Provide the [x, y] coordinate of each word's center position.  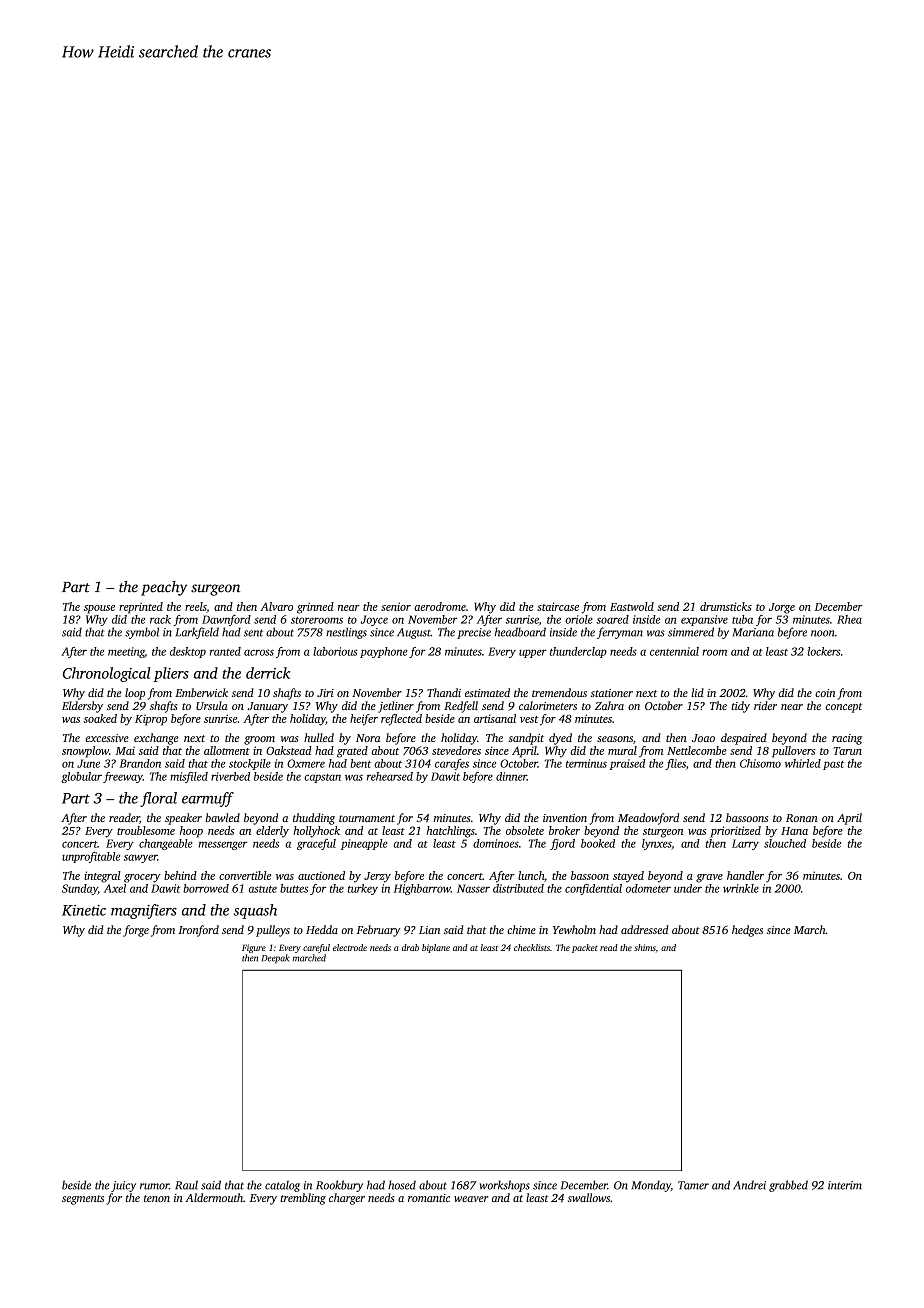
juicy [123, 1186]
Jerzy [377, 877]
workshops [505, 1186]
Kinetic [84, 910]
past [833, 765]
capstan [322, 778]
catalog [282, 1186]
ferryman [620, 633]
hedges [747, 931]
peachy [164, 588]
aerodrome [440, 606]
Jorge [782, 608]
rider [765, 705]
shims [645, 947]
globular [81, 777]
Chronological [107, 674]
